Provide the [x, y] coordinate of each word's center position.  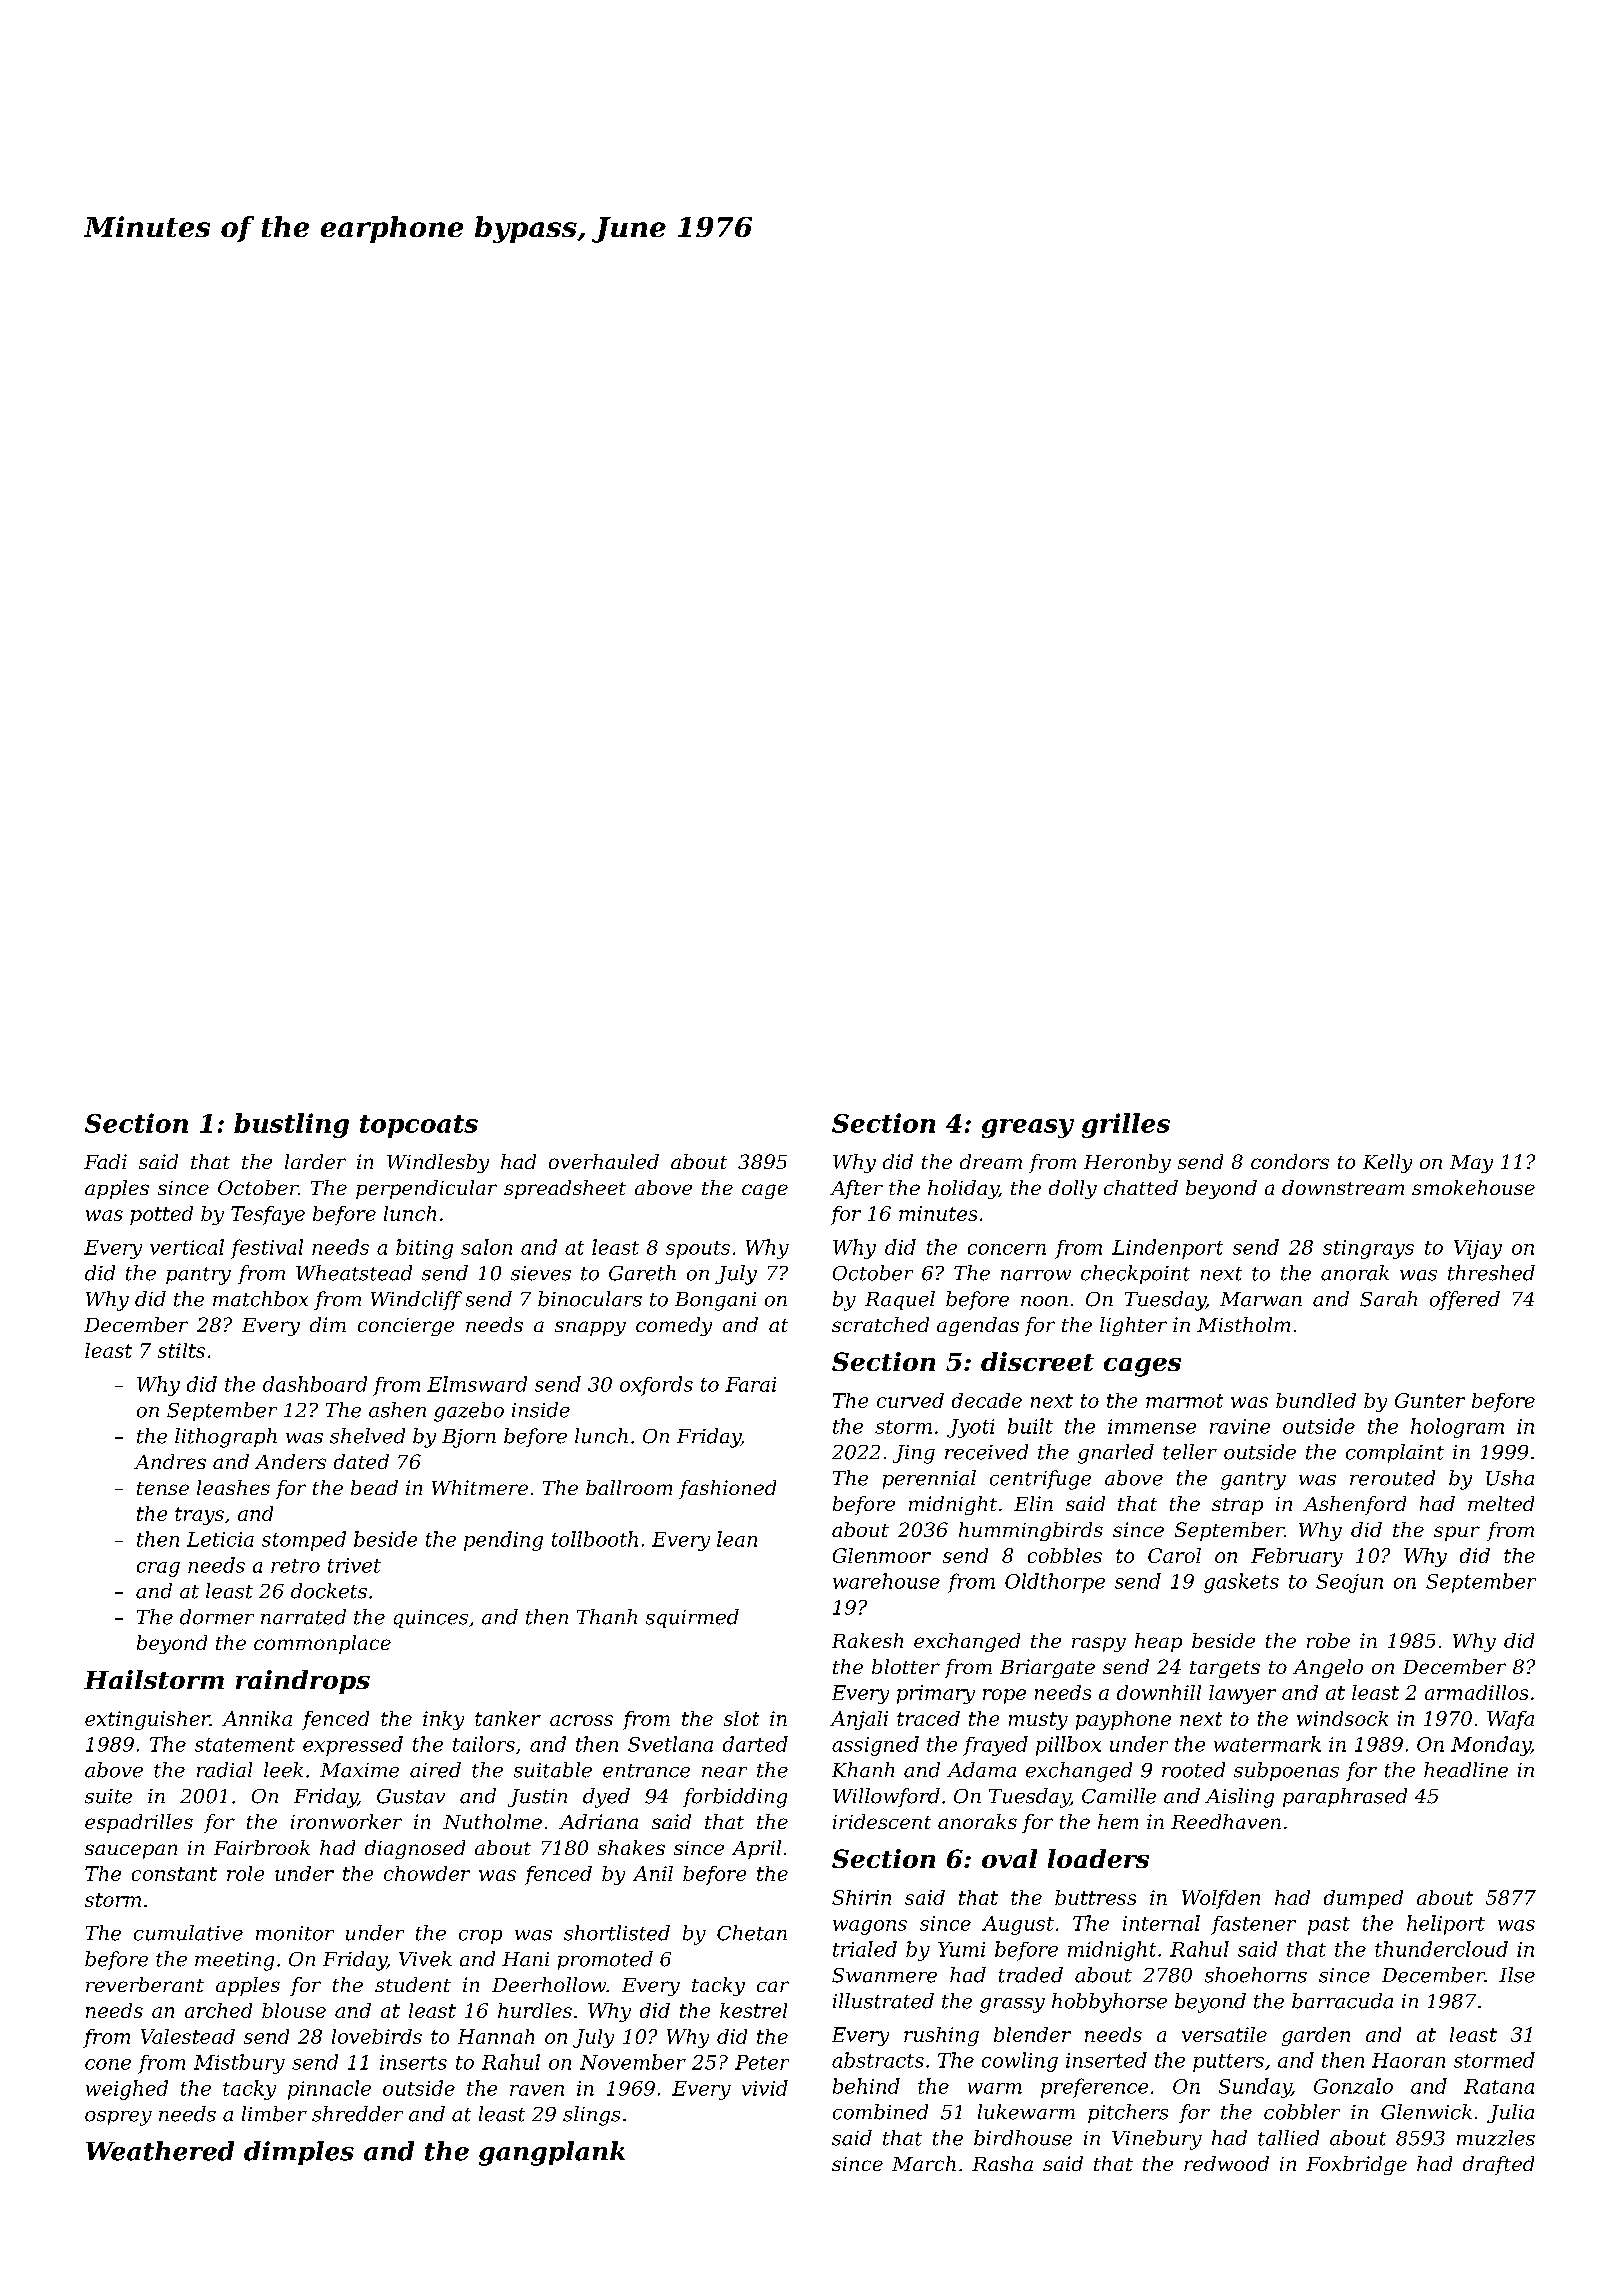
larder [315, 1161]
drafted [1498, 2165]
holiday [963, 1189]
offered [1465, 1300]
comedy [674, 1326]
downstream [1343, 1187]
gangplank [552, 2153]
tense [163, 1488]
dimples [299, 2153]
